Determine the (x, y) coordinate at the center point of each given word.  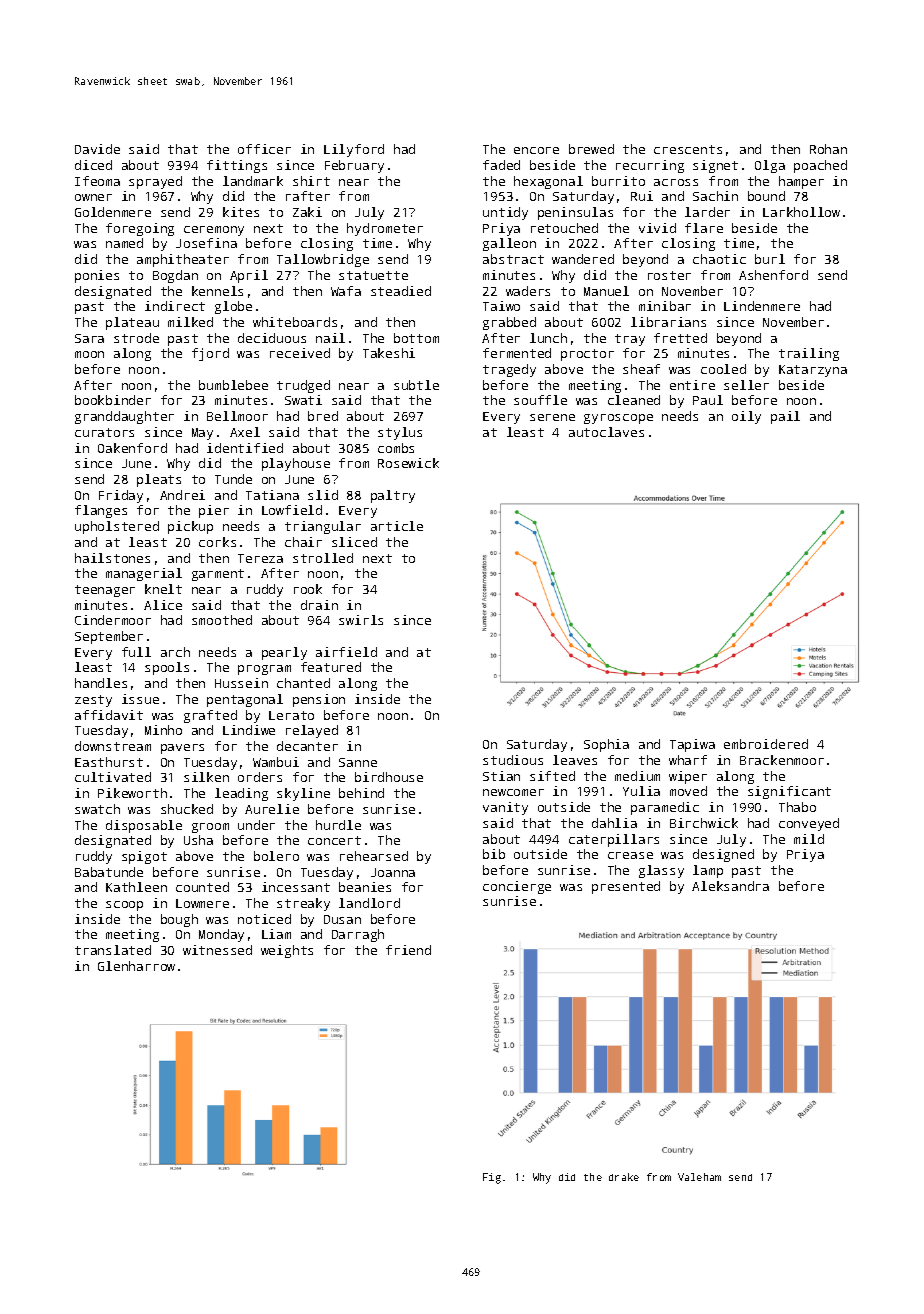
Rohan (828, 149)
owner (93, 197)
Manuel (606, 291)
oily (746, 417)
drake (624, 1177)
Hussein (241, 683)
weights (287, 951)
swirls (361, 620)
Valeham (699, 1177)
